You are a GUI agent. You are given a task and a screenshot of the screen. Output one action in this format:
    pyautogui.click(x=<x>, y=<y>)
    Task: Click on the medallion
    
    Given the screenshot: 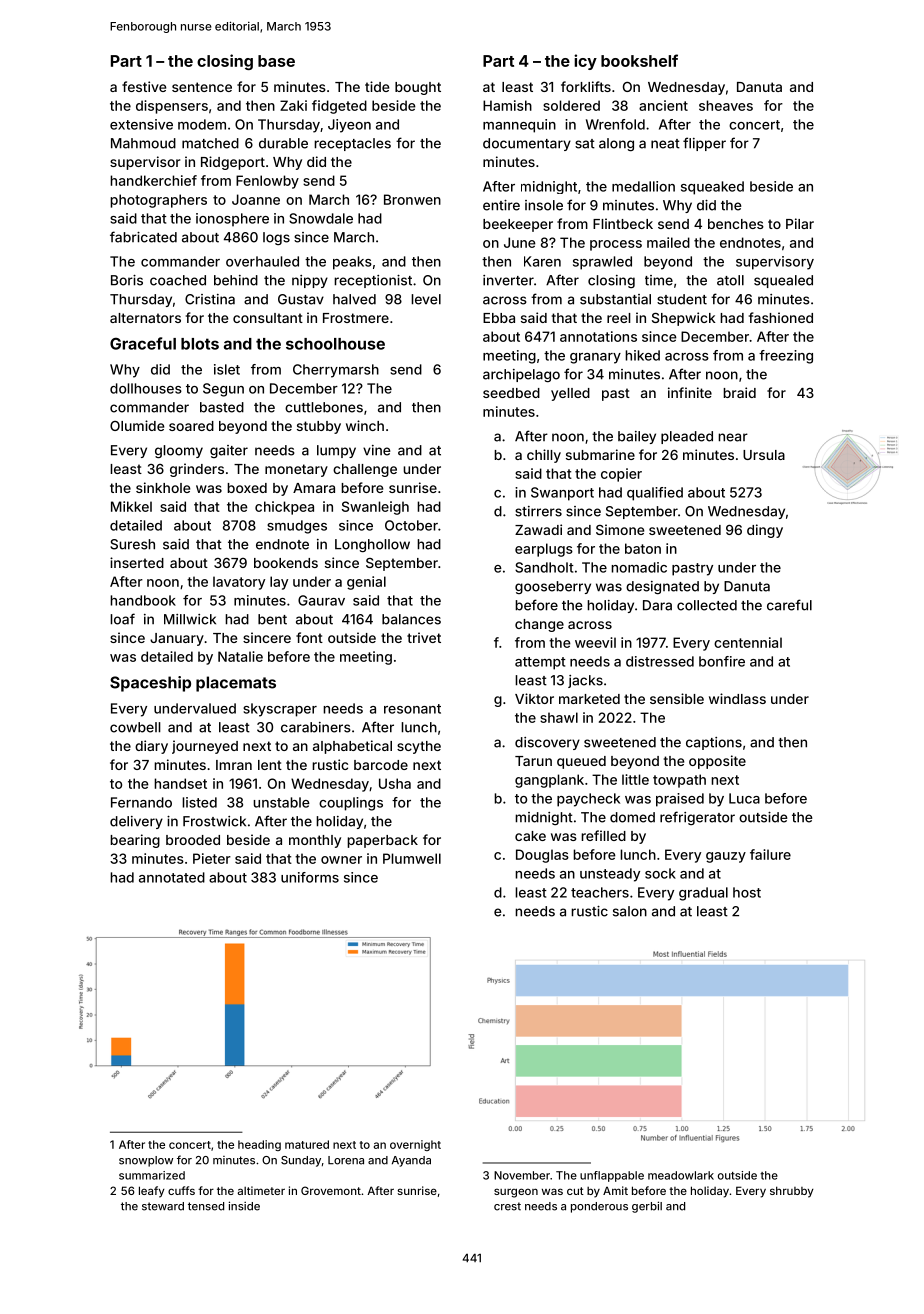 What is the action you would take?
    pyautogui.click(x=643, y=186)
